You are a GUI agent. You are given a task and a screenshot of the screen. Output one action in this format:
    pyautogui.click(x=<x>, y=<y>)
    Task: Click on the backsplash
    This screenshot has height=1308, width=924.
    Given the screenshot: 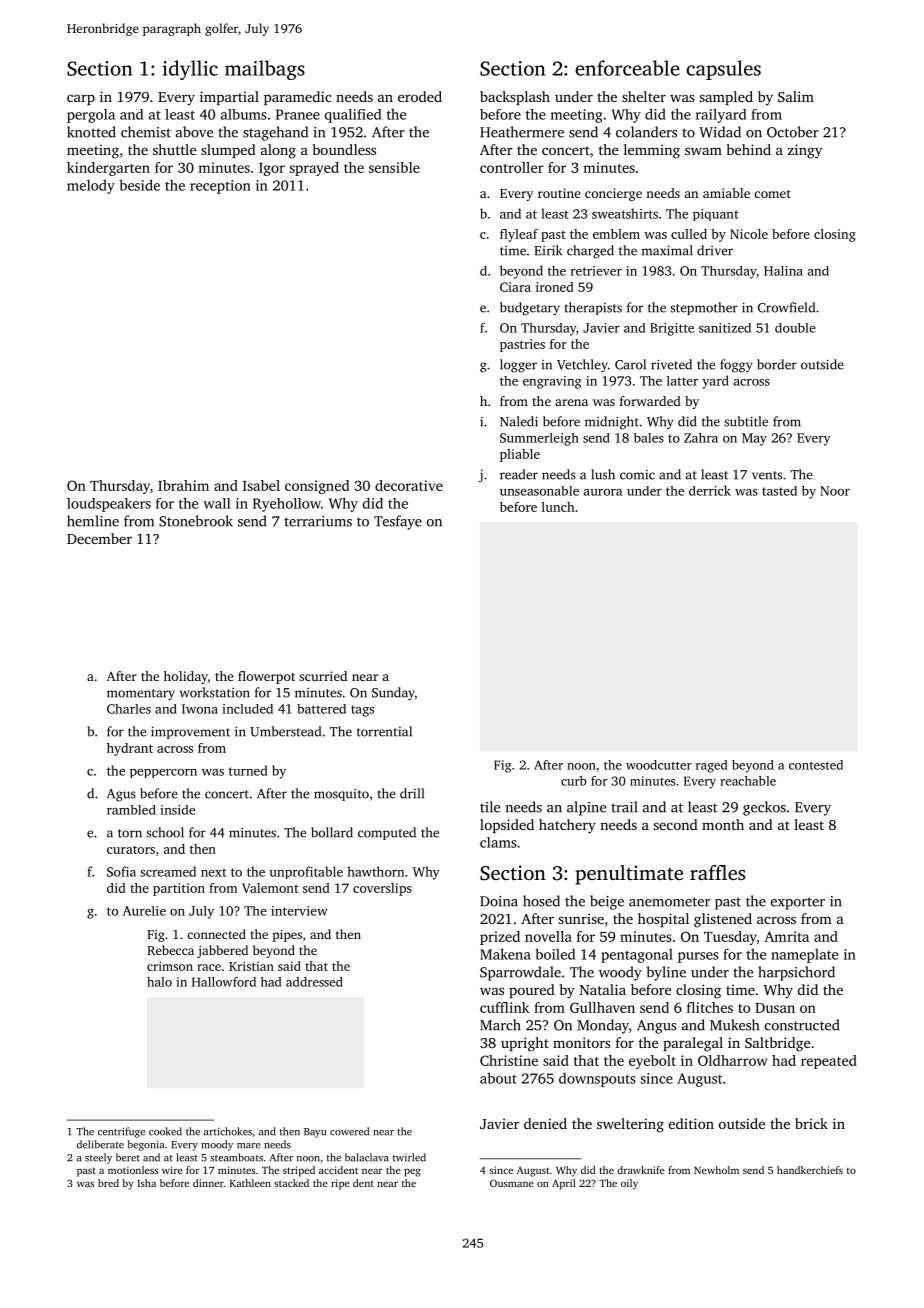 What is the action you would take?
    pyautogui.click(x=515, y=98)
